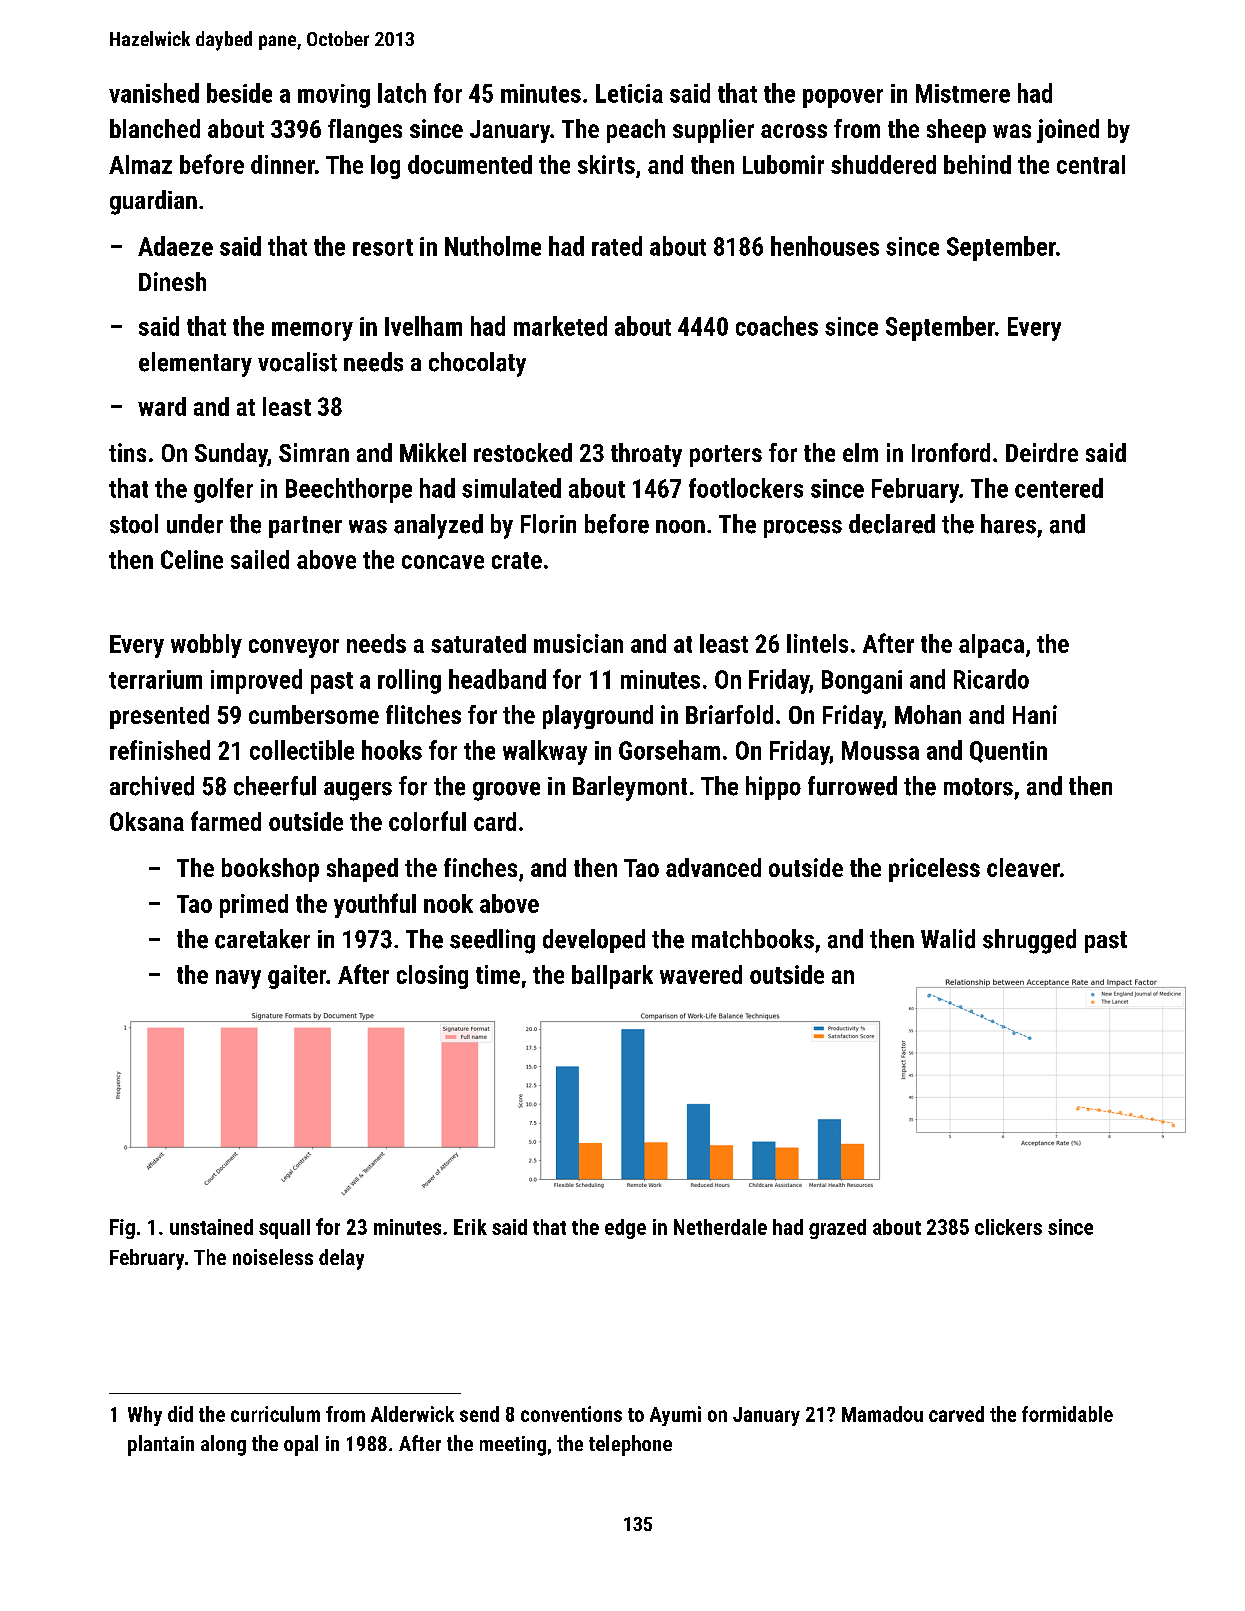 This screenshot has width=1245, height=1611. Describe the element at coordinates (977, 164) in the screenshot. I see `behind` at that location.
